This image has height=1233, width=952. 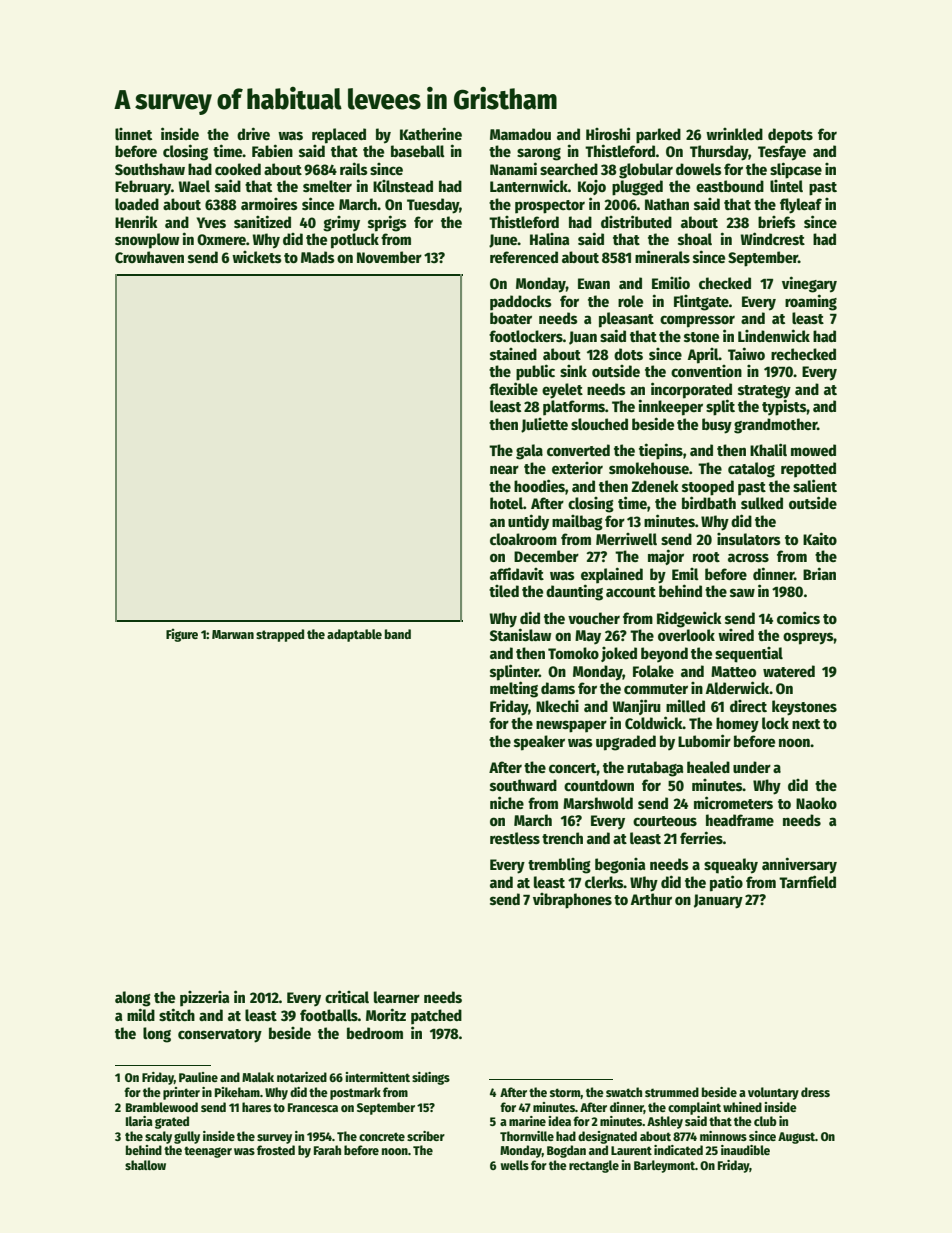 What do you see at coordinates (182, 635) in the image?
I see `Figure` at bounding box center [182, 635].
